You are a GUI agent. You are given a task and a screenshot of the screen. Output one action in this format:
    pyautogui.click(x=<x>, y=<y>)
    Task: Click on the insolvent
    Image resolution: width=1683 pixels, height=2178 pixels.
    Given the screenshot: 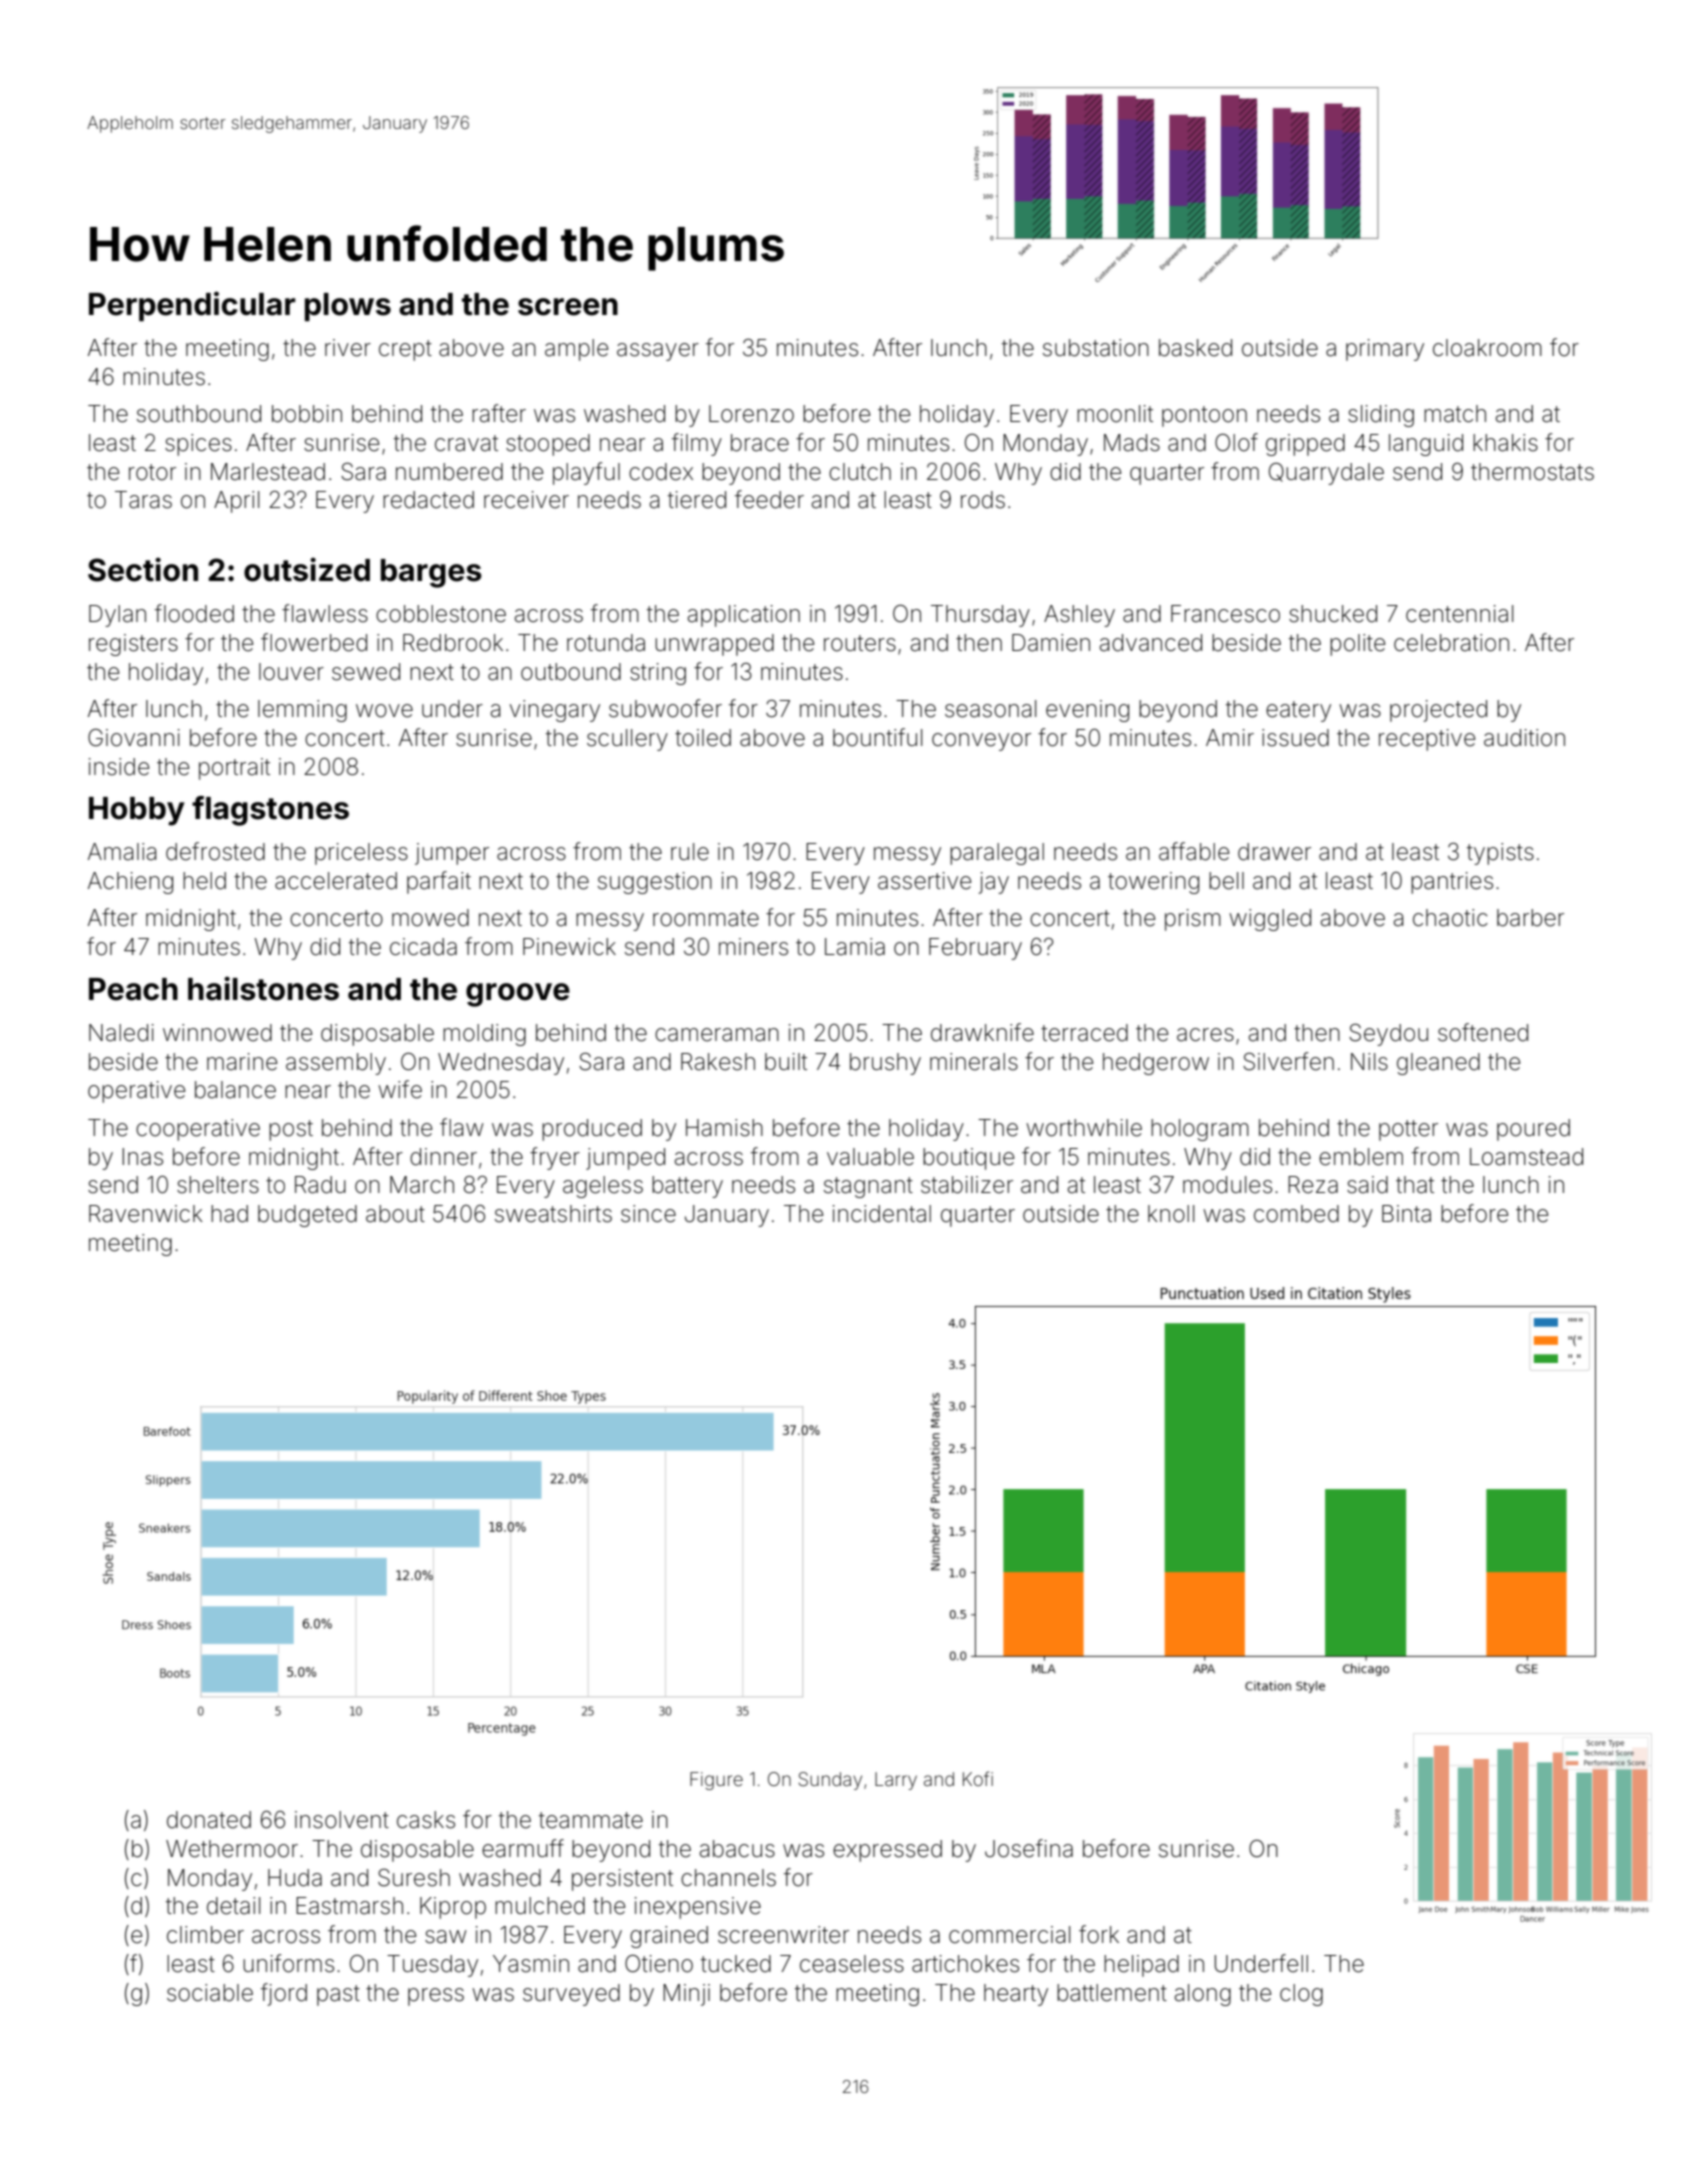 What is the action you would take?
    pyautogui.click(x=342, y=1820)
